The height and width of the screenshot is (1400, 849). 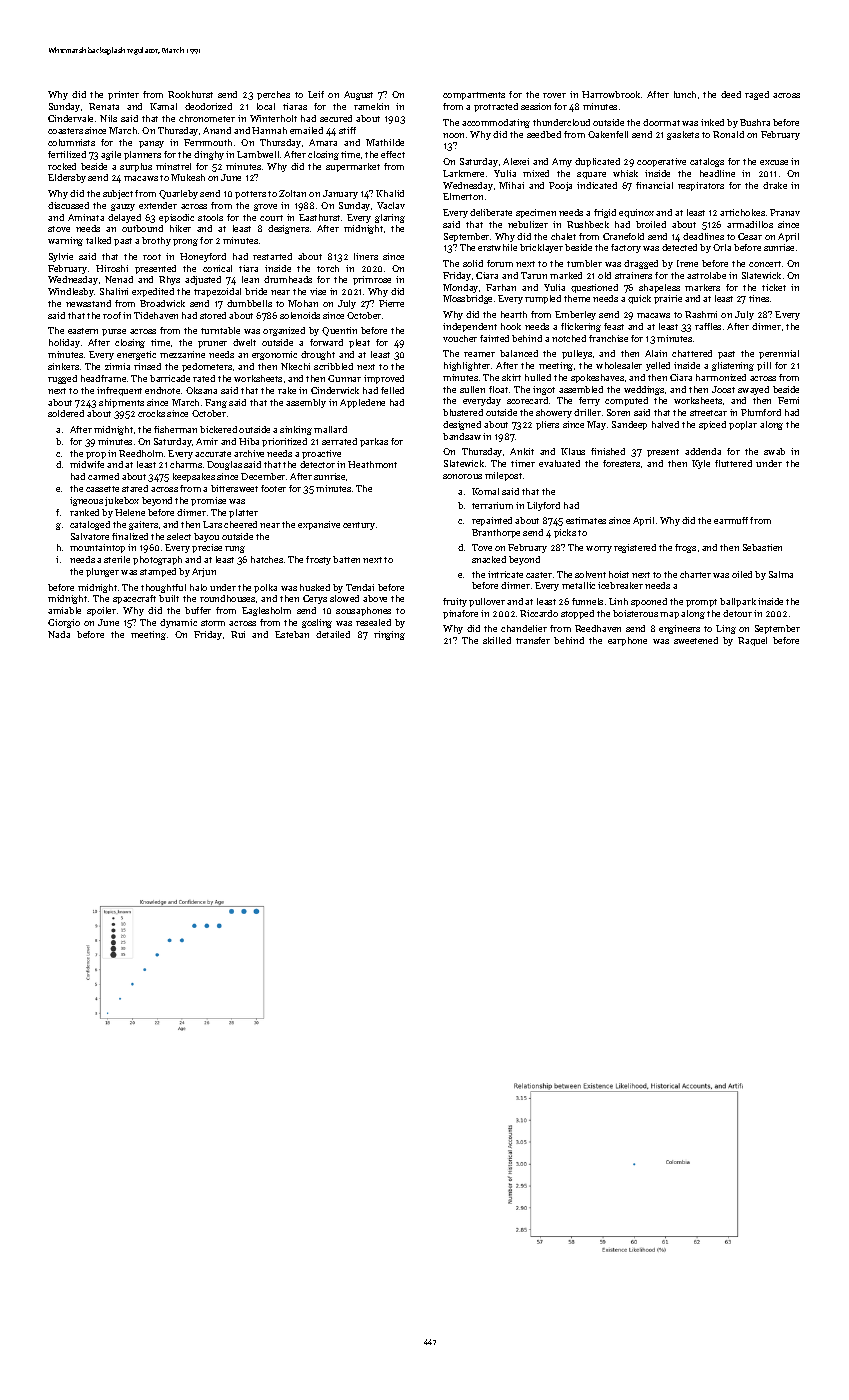 I want to click on discussed, so click(x=68, y=205).
